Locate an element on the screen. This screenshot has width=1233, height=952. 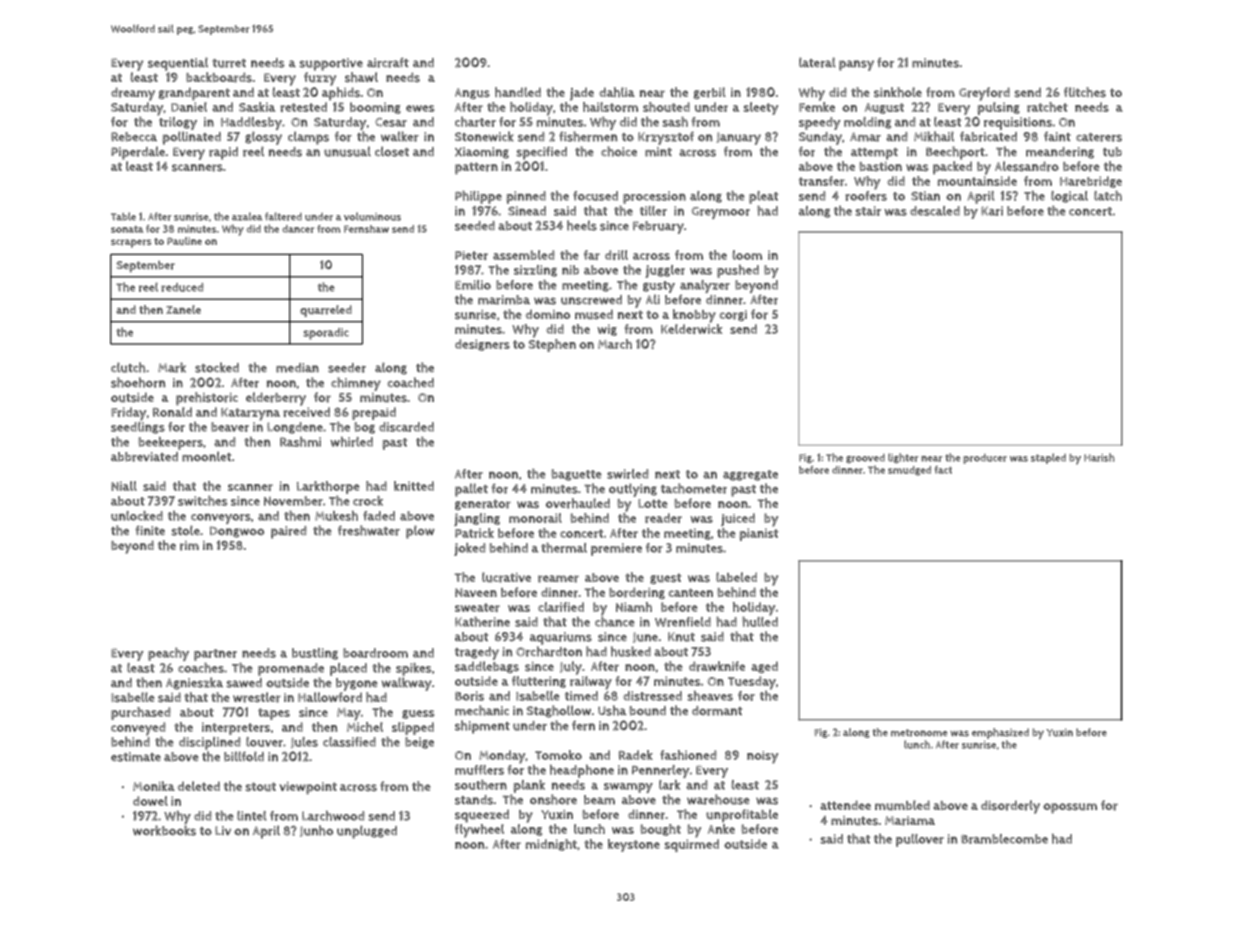
smudged is located at coordinates (909, 471).
